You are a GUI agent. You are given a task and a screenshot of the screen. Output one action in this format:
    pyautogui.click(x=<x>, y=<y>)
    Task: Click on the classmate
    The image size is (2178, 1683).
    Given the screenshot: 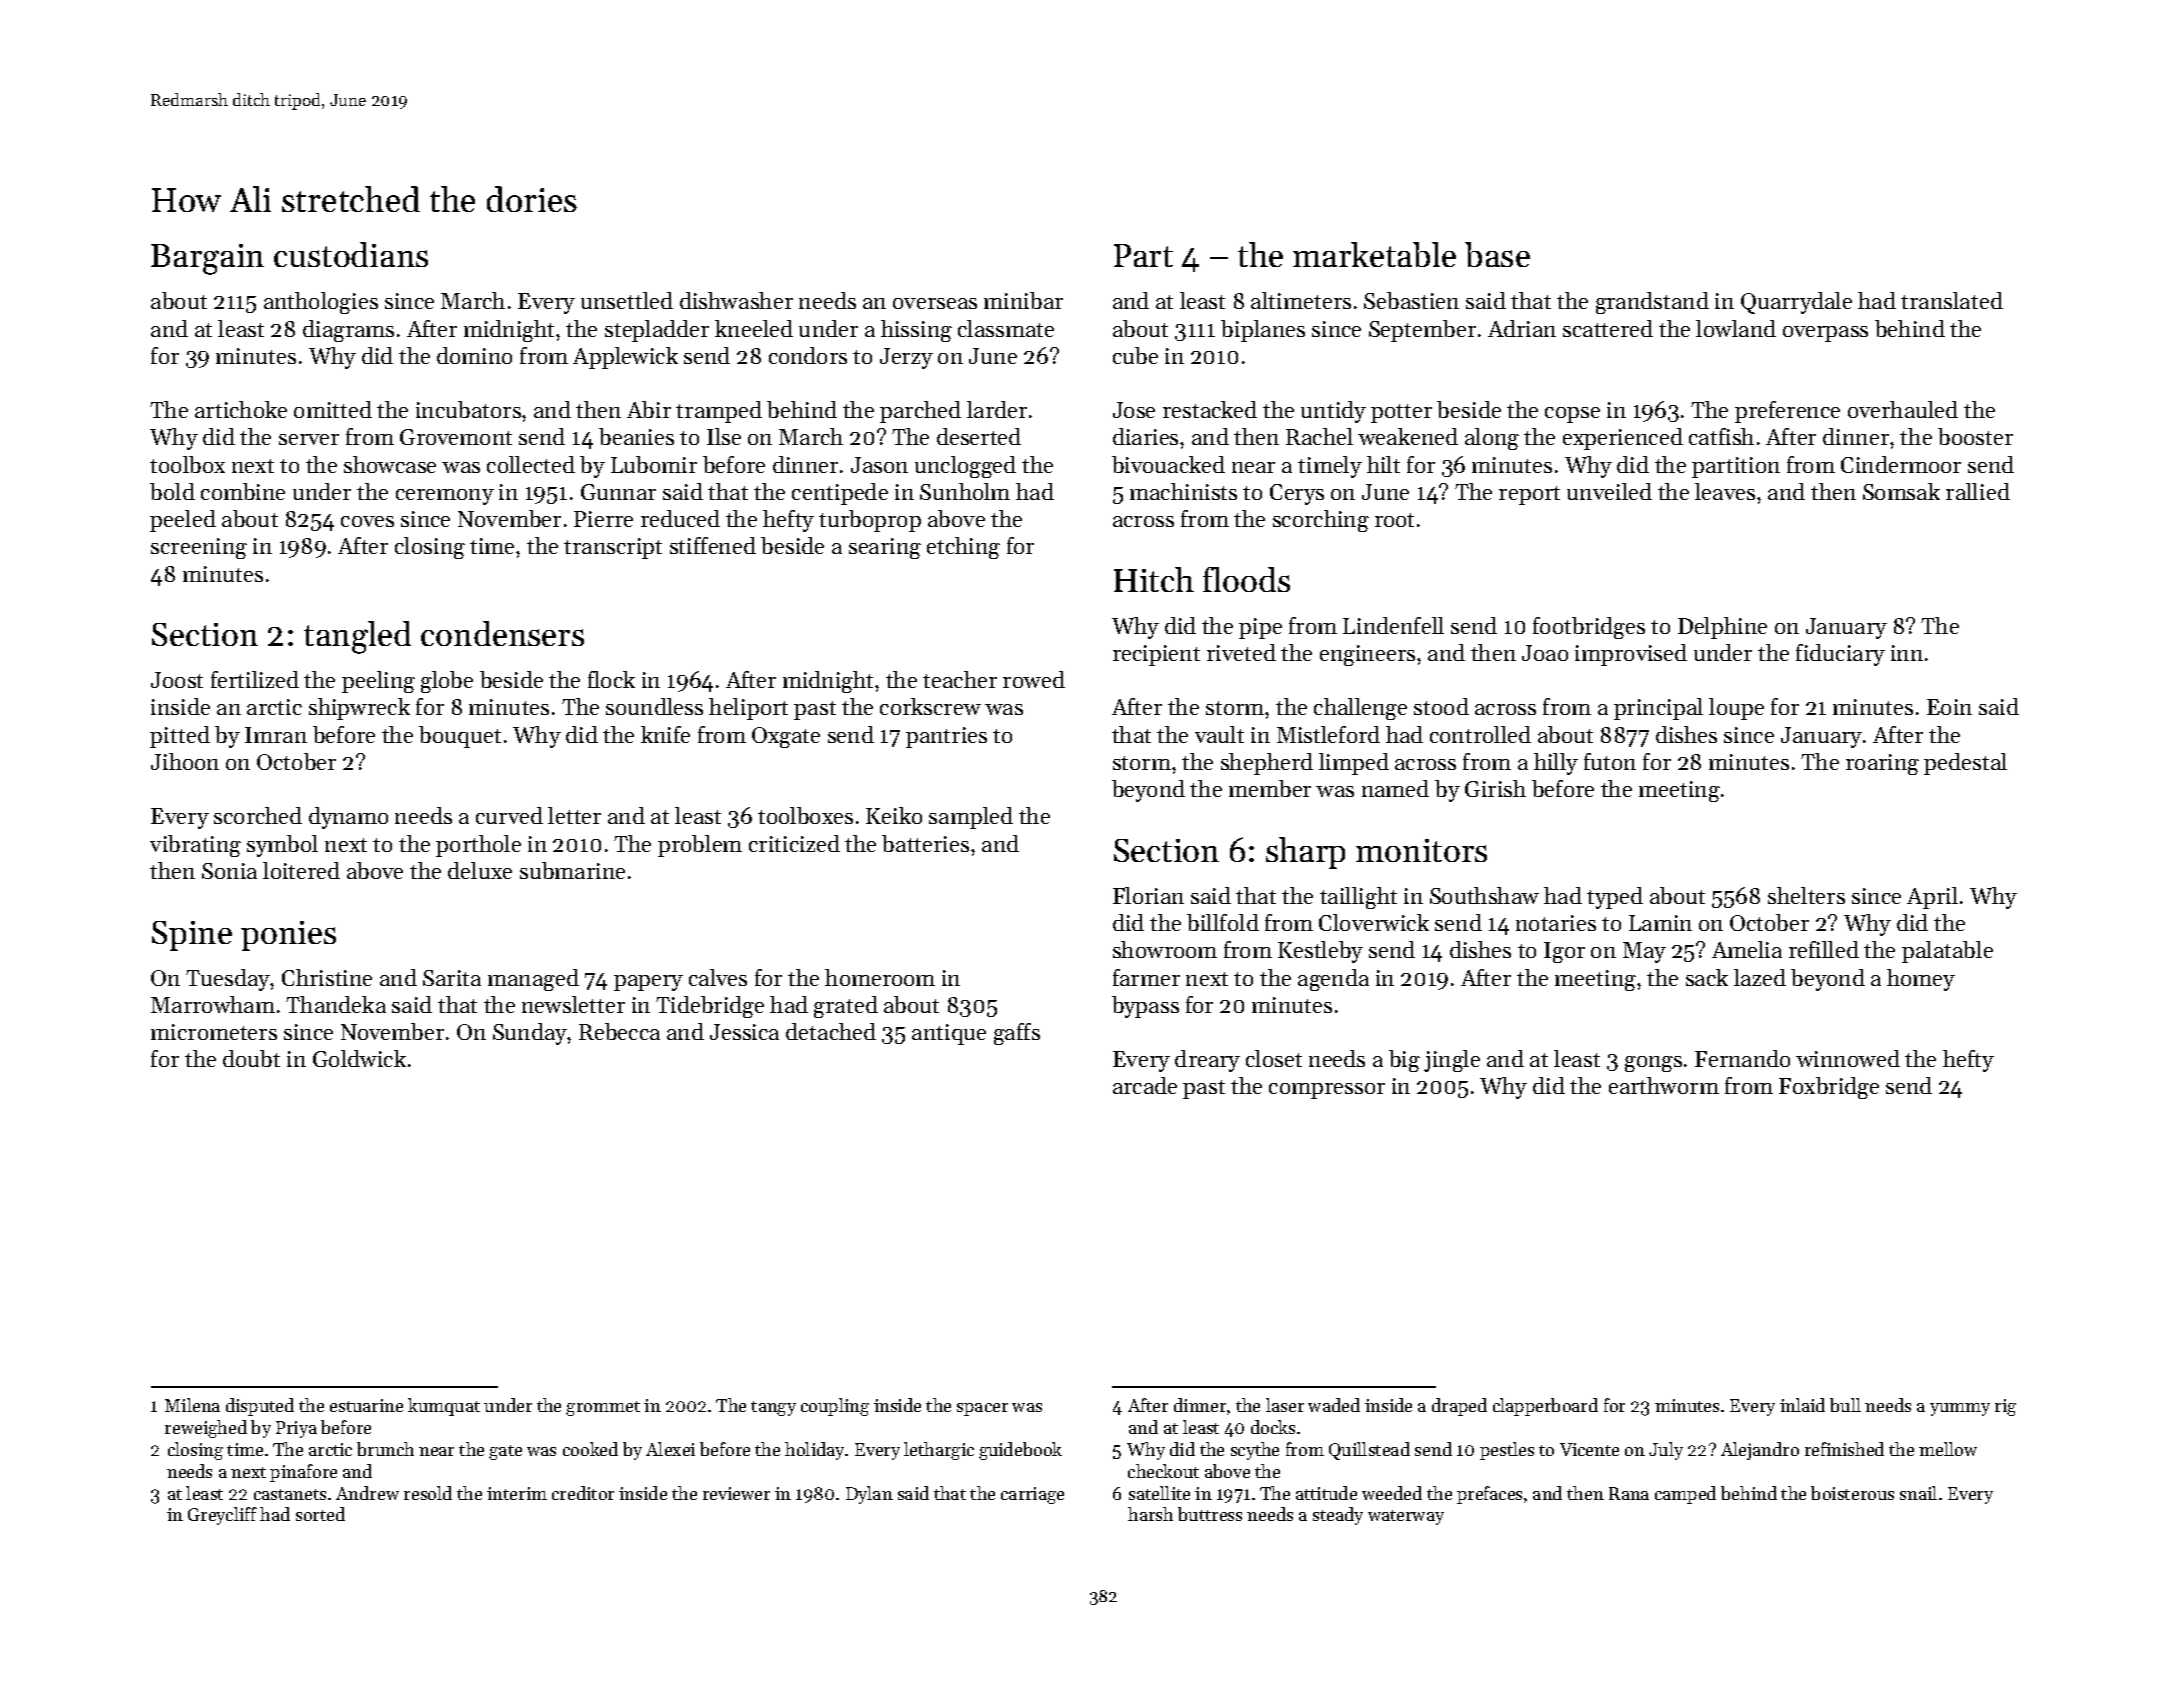 What is the action you would take?
    pyautogui.click(x=1006, y=328)
